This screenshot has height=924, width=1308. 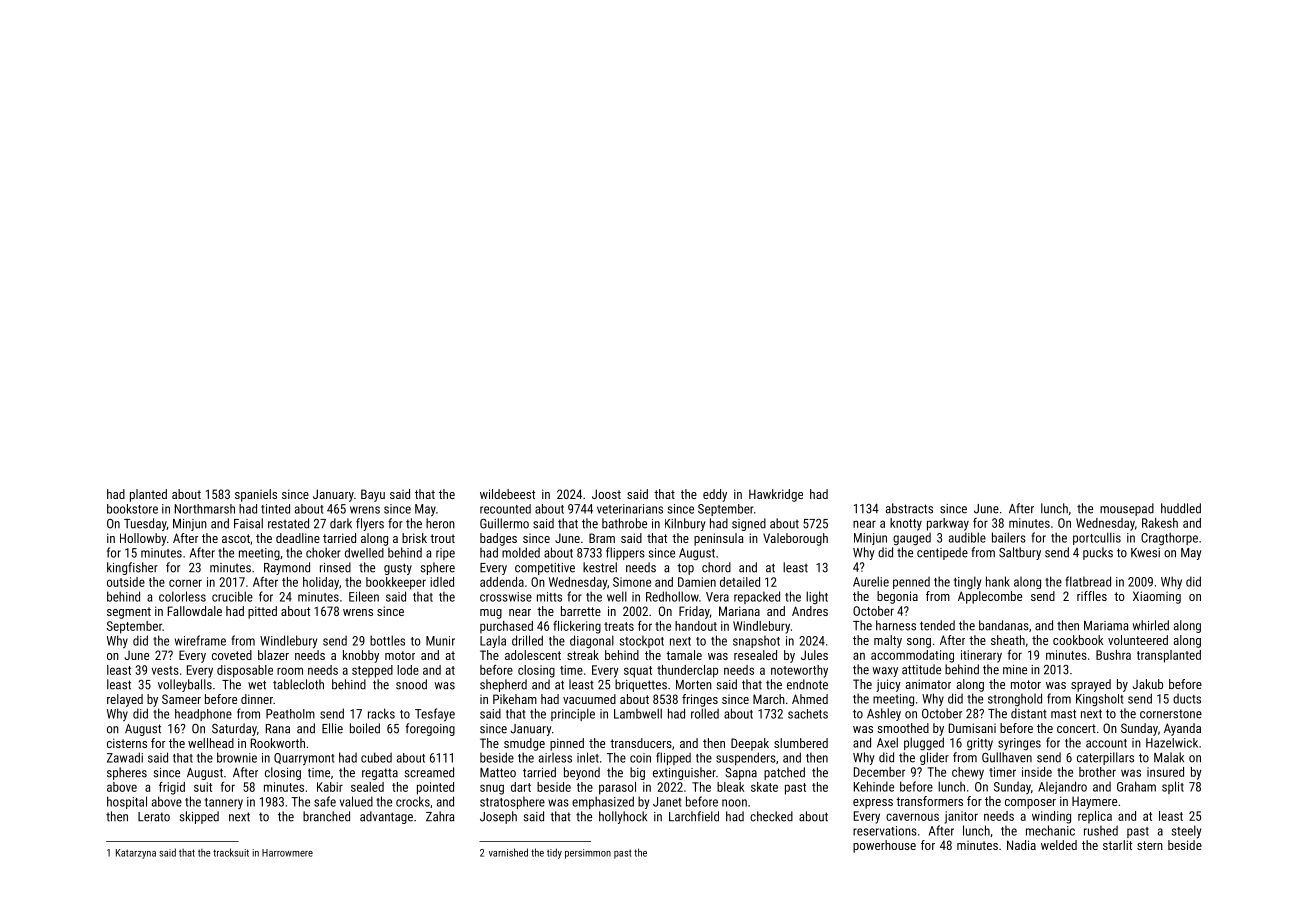 I want to click on Hawkridge, so click(x=776, y=495).
